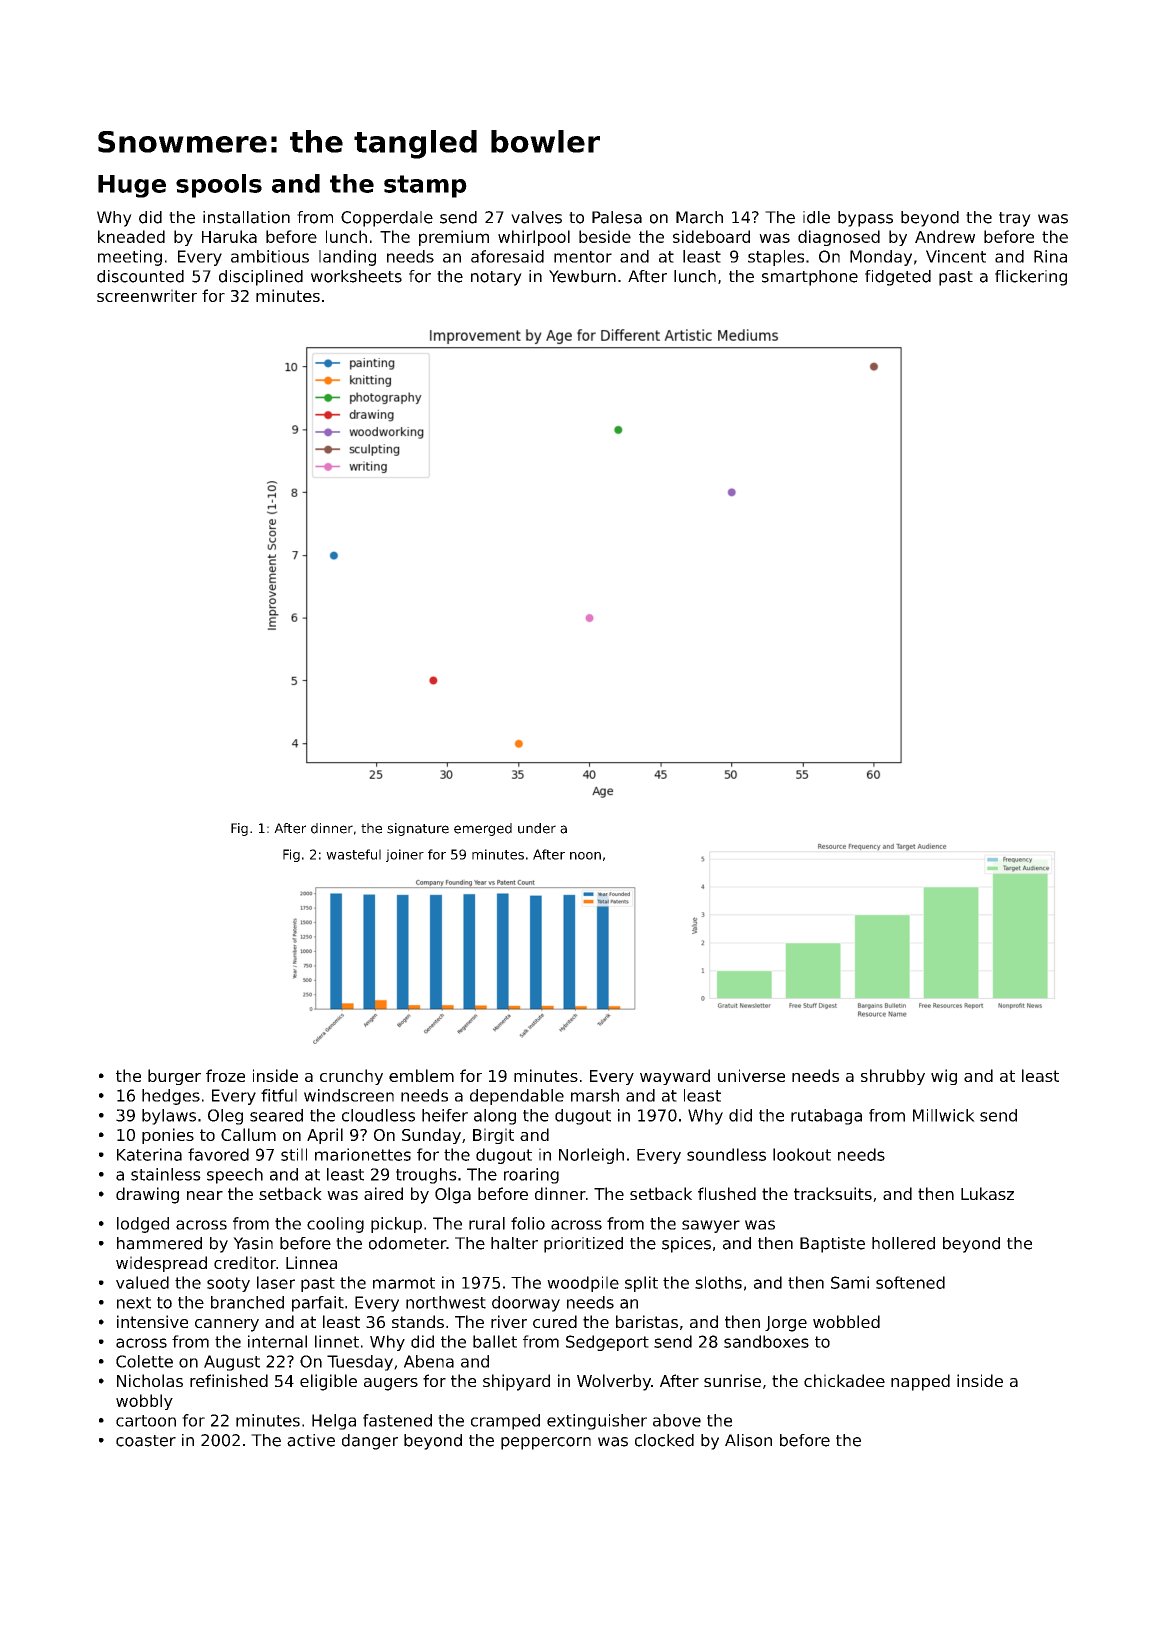 The width and height of the screenshot is (1165, 1647). I want to click on heifer, so click(445, 1115).
